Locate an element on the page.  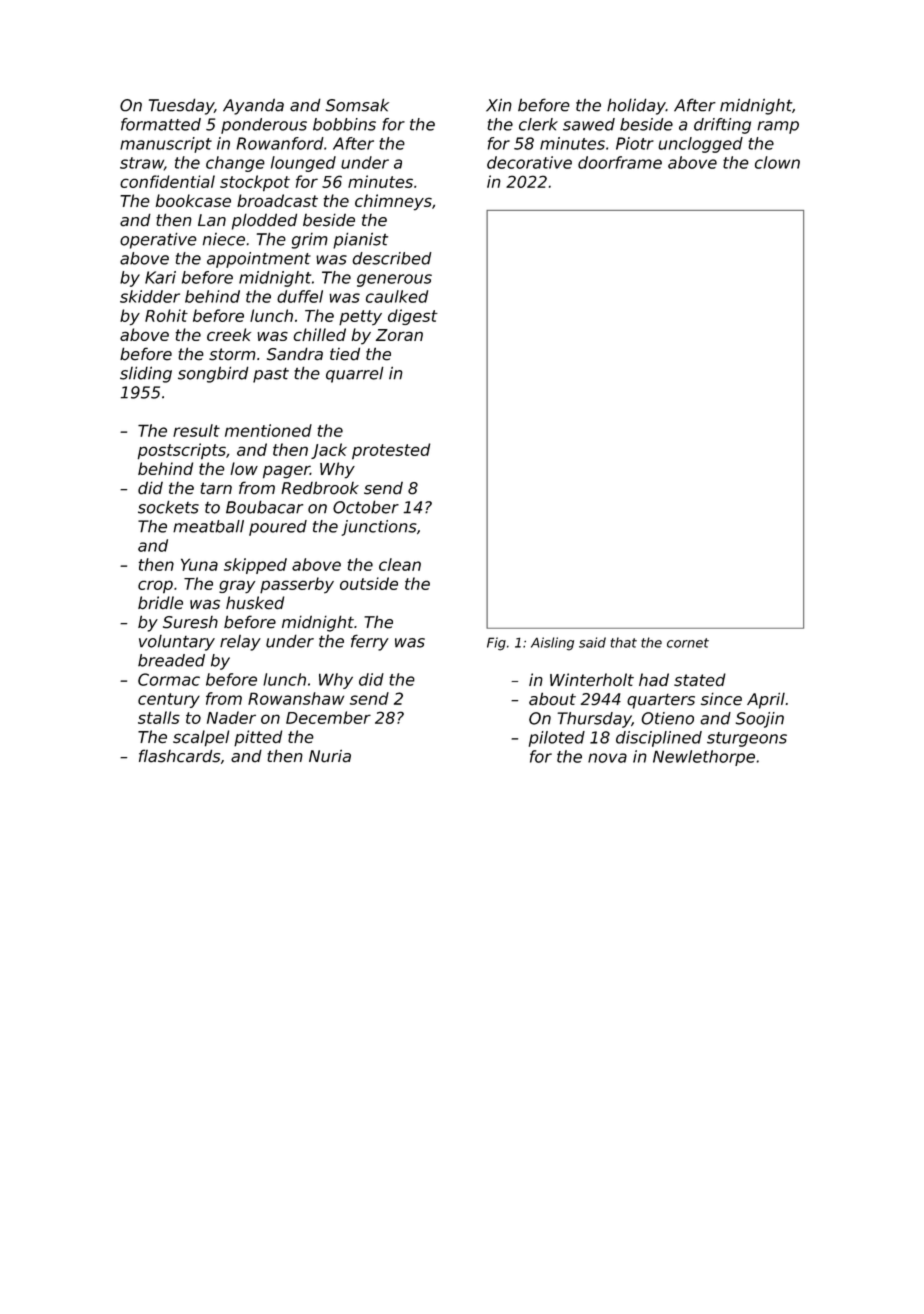
protested is located at coordinates (391, 451).
